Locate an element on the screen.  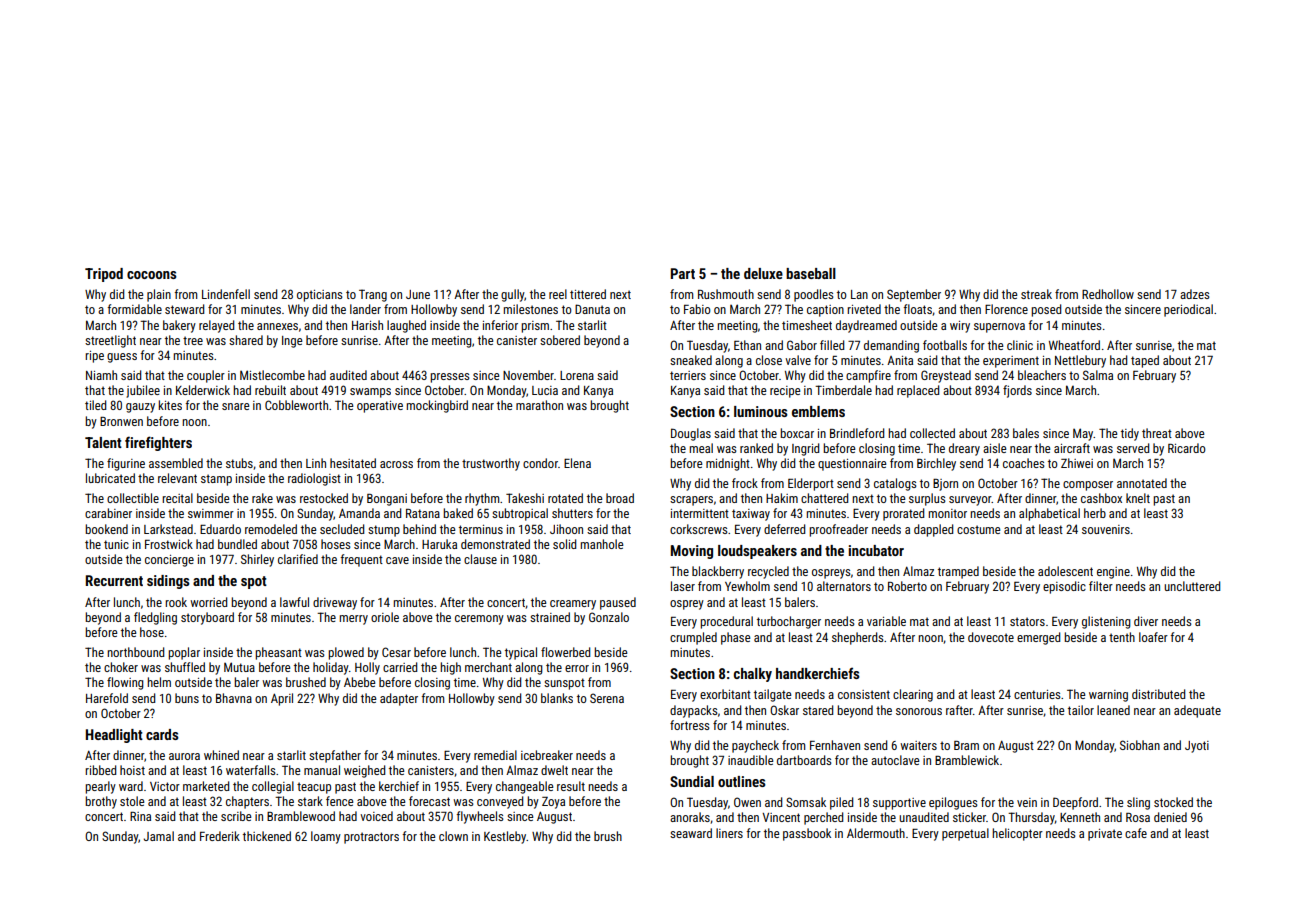
teacup is located at coordinates (314, 788).
